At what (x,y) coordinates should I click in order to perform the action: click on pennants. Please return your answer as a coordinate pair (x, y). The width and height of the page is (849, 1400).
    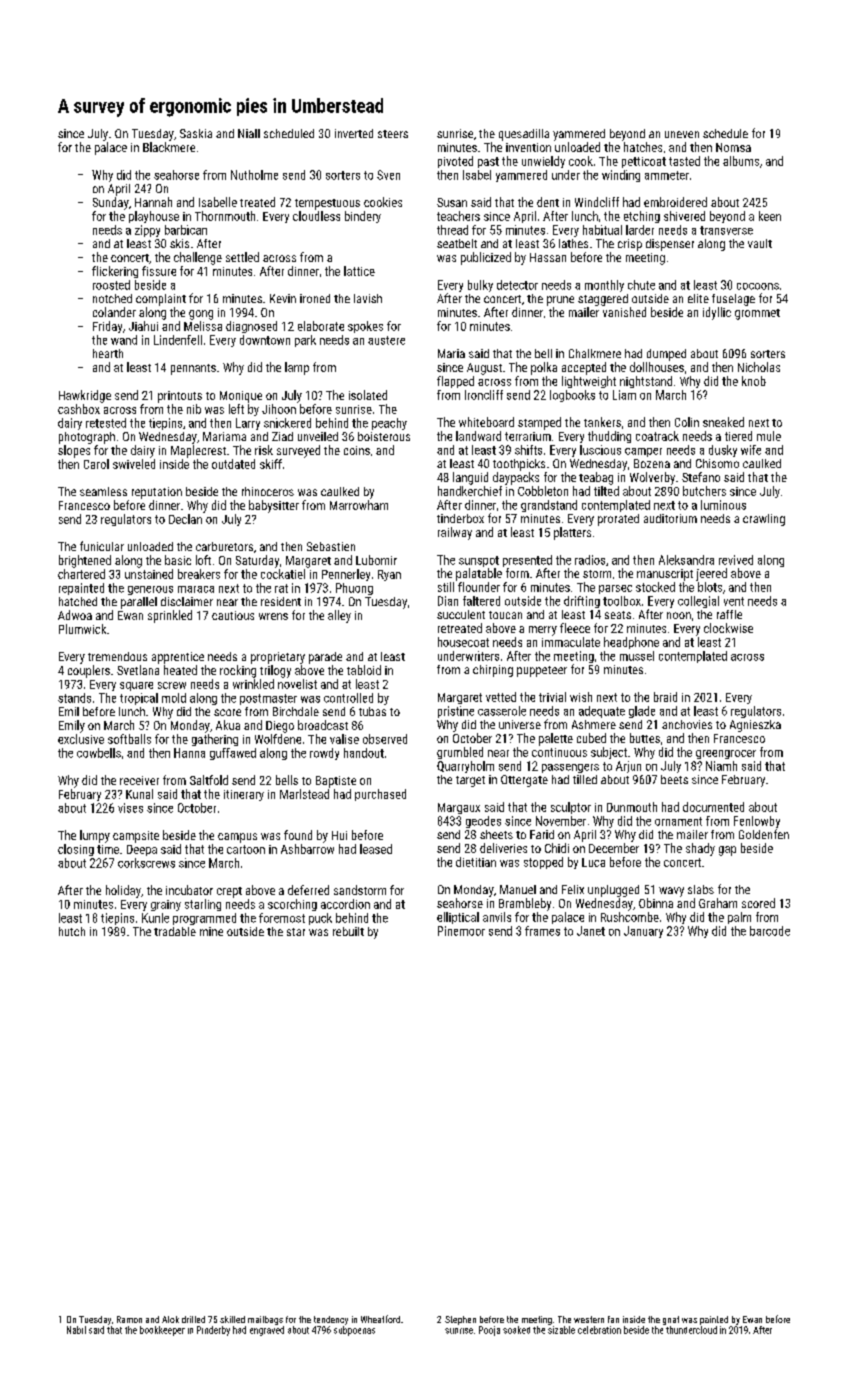
    Looking at the image, I should click on (193, 369).
